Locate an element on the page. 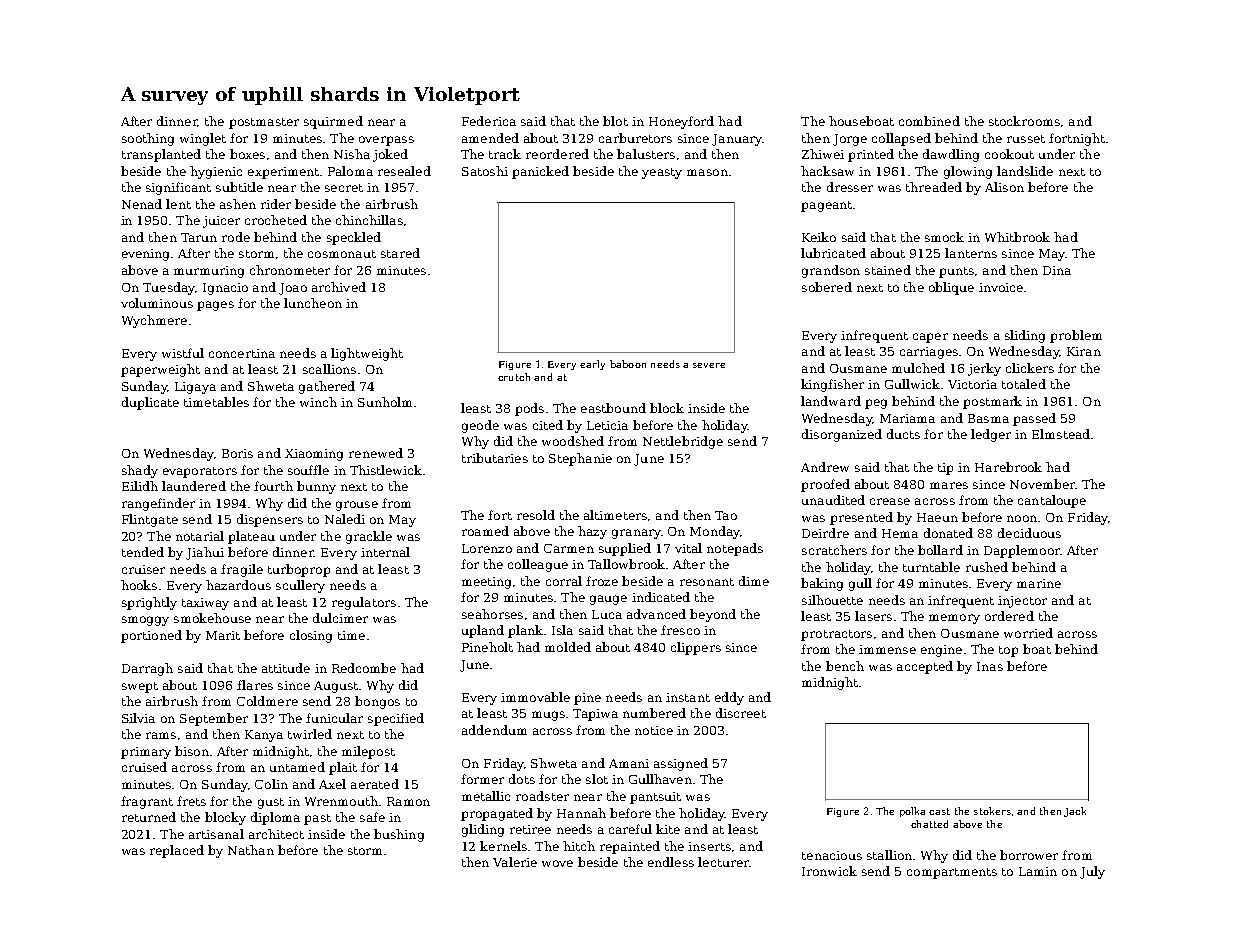 The width and height of the page is (1233, 952). smock is located at coordinates (944, 237).
